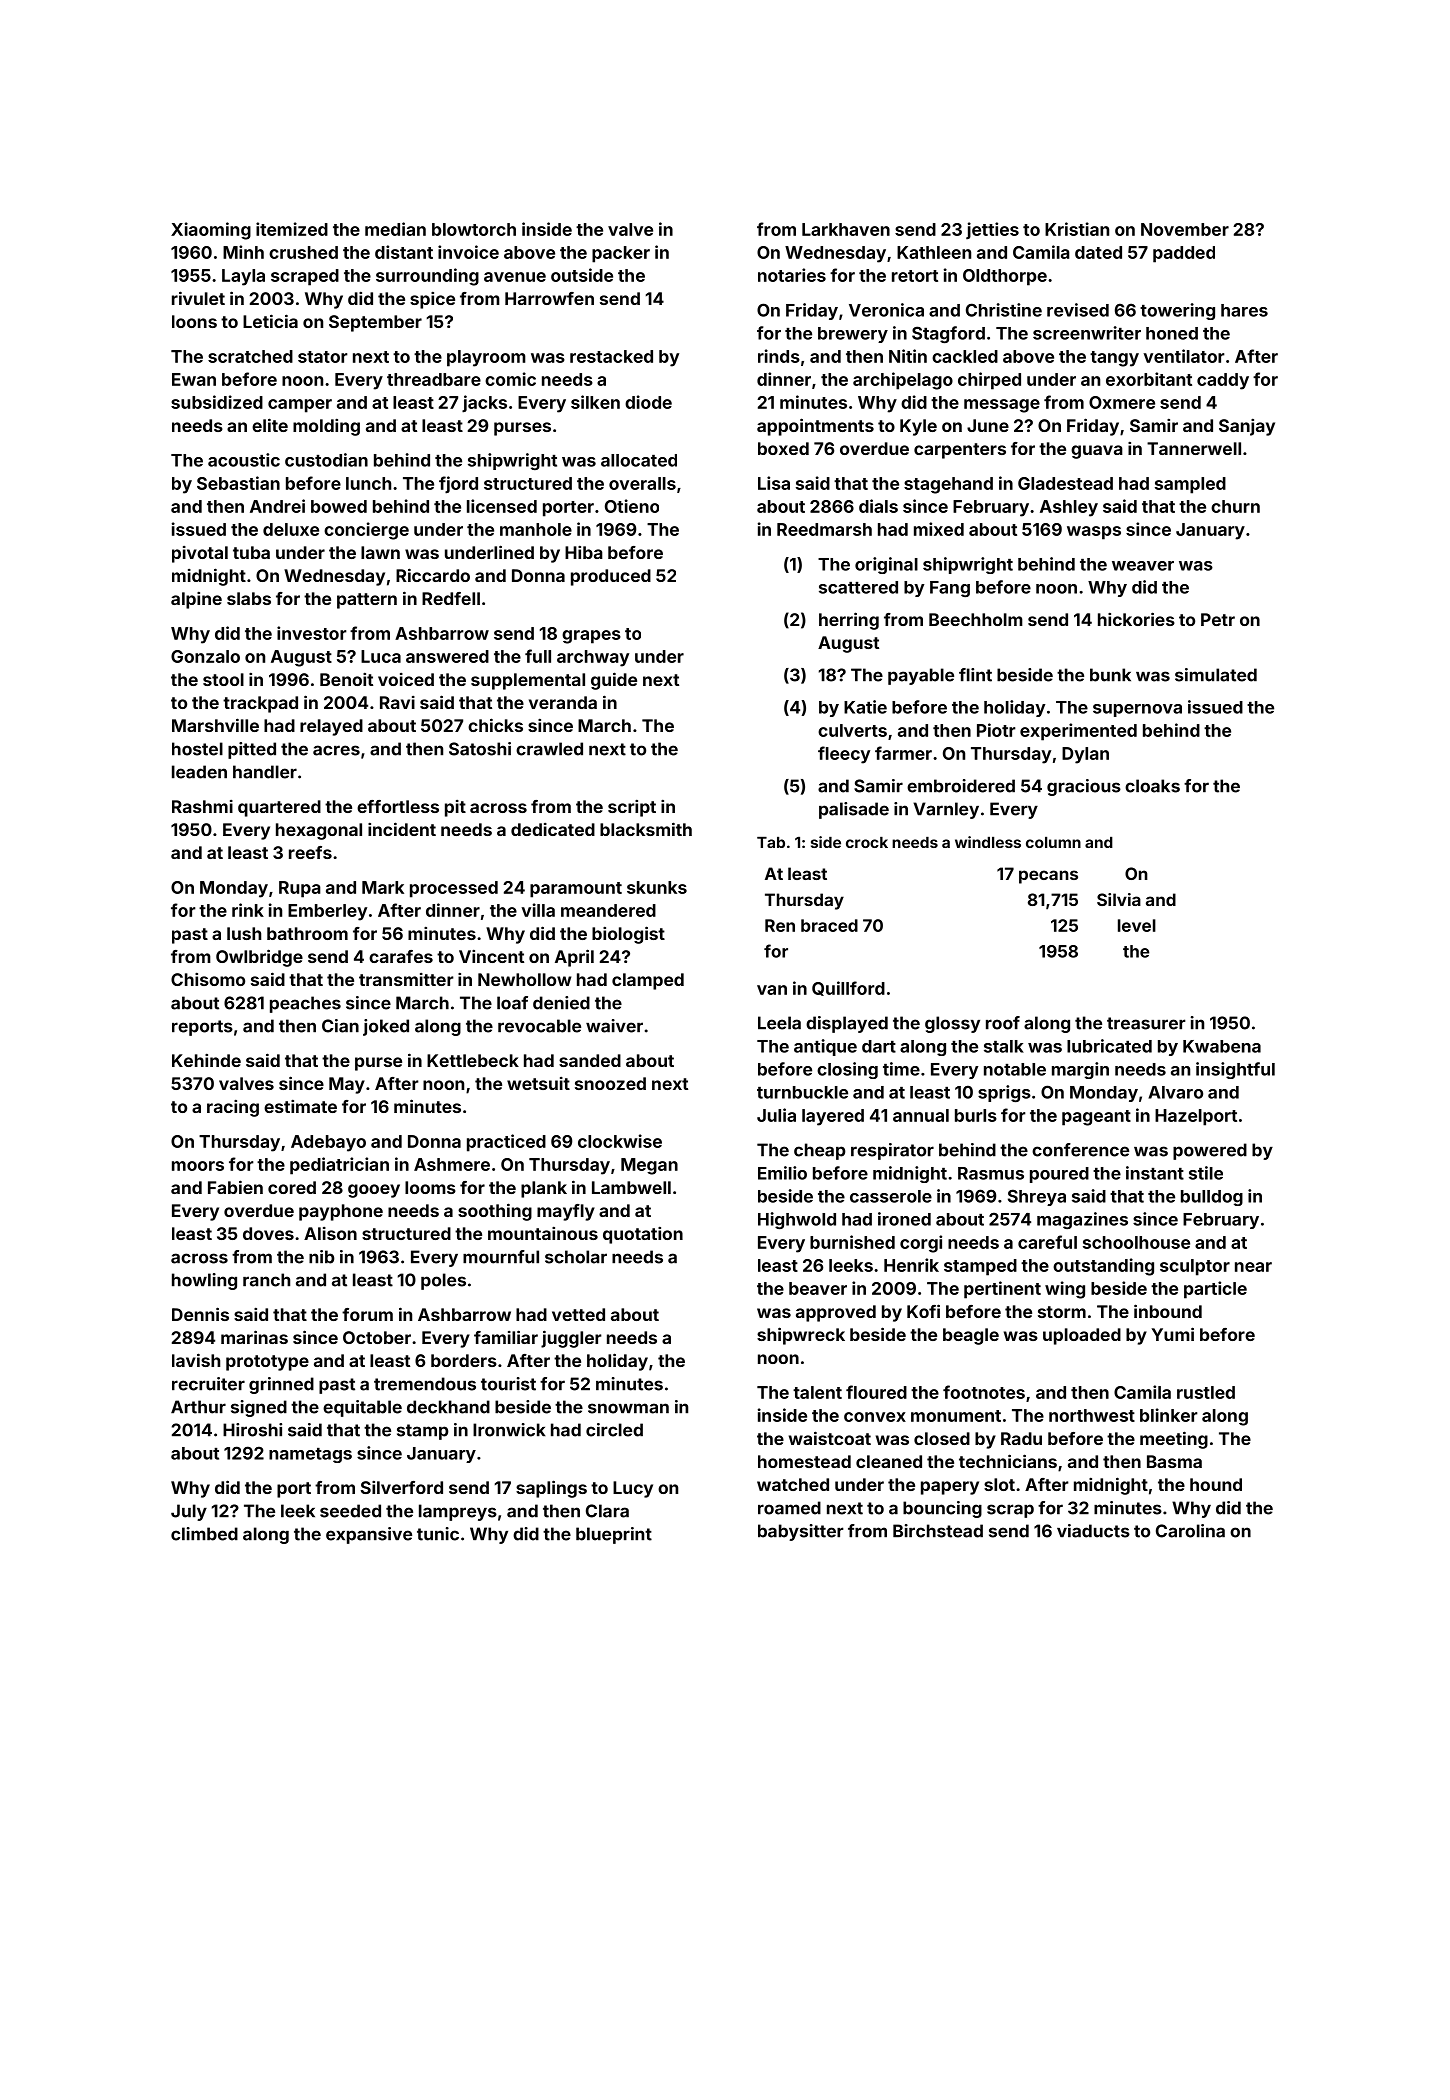 This document has height=2100, width=1450. I want to click on guide, so click(614, 681).
